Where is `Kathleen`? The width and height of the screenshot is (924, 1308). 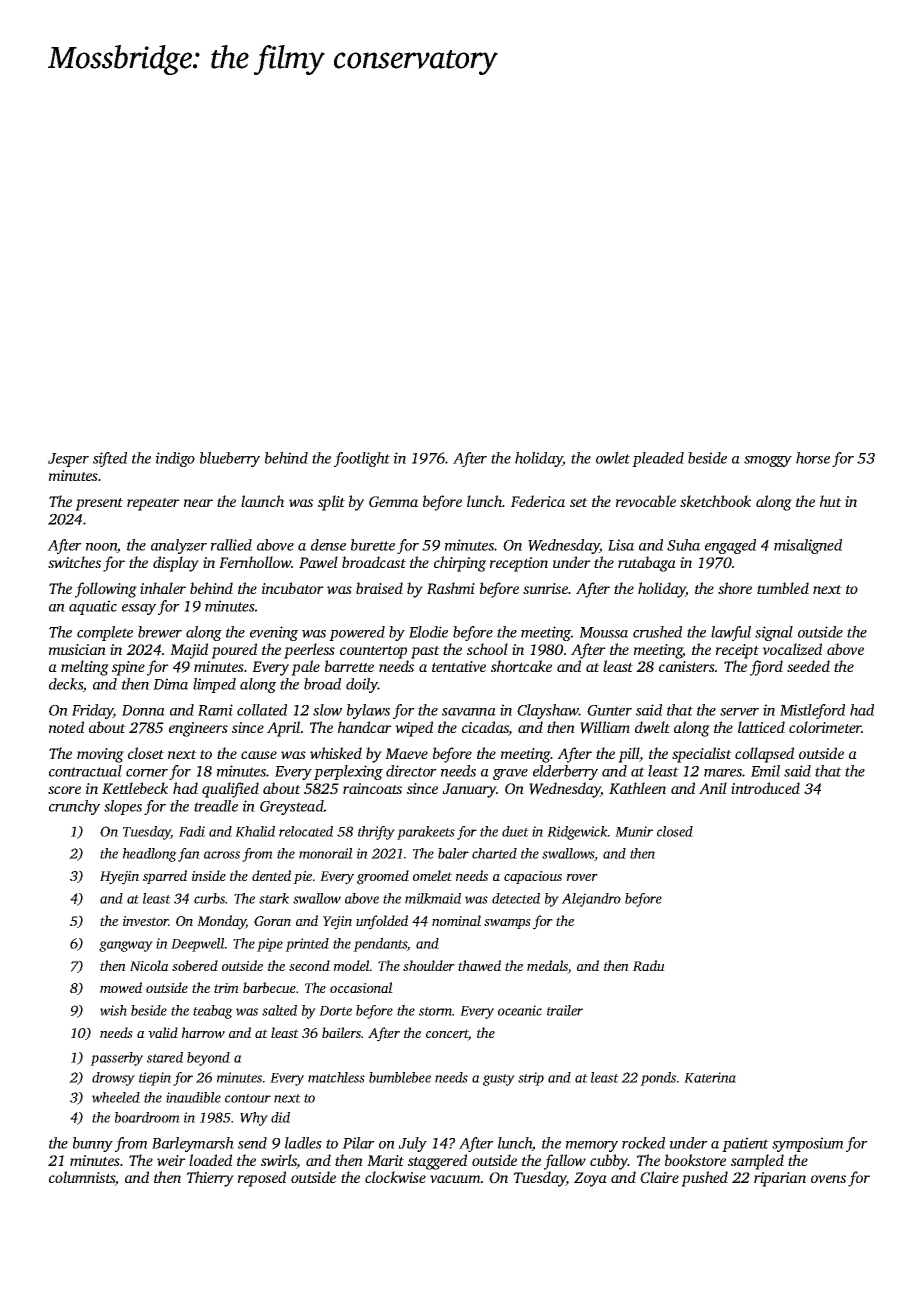
Kathleen is located at coordinates (637, 788).
